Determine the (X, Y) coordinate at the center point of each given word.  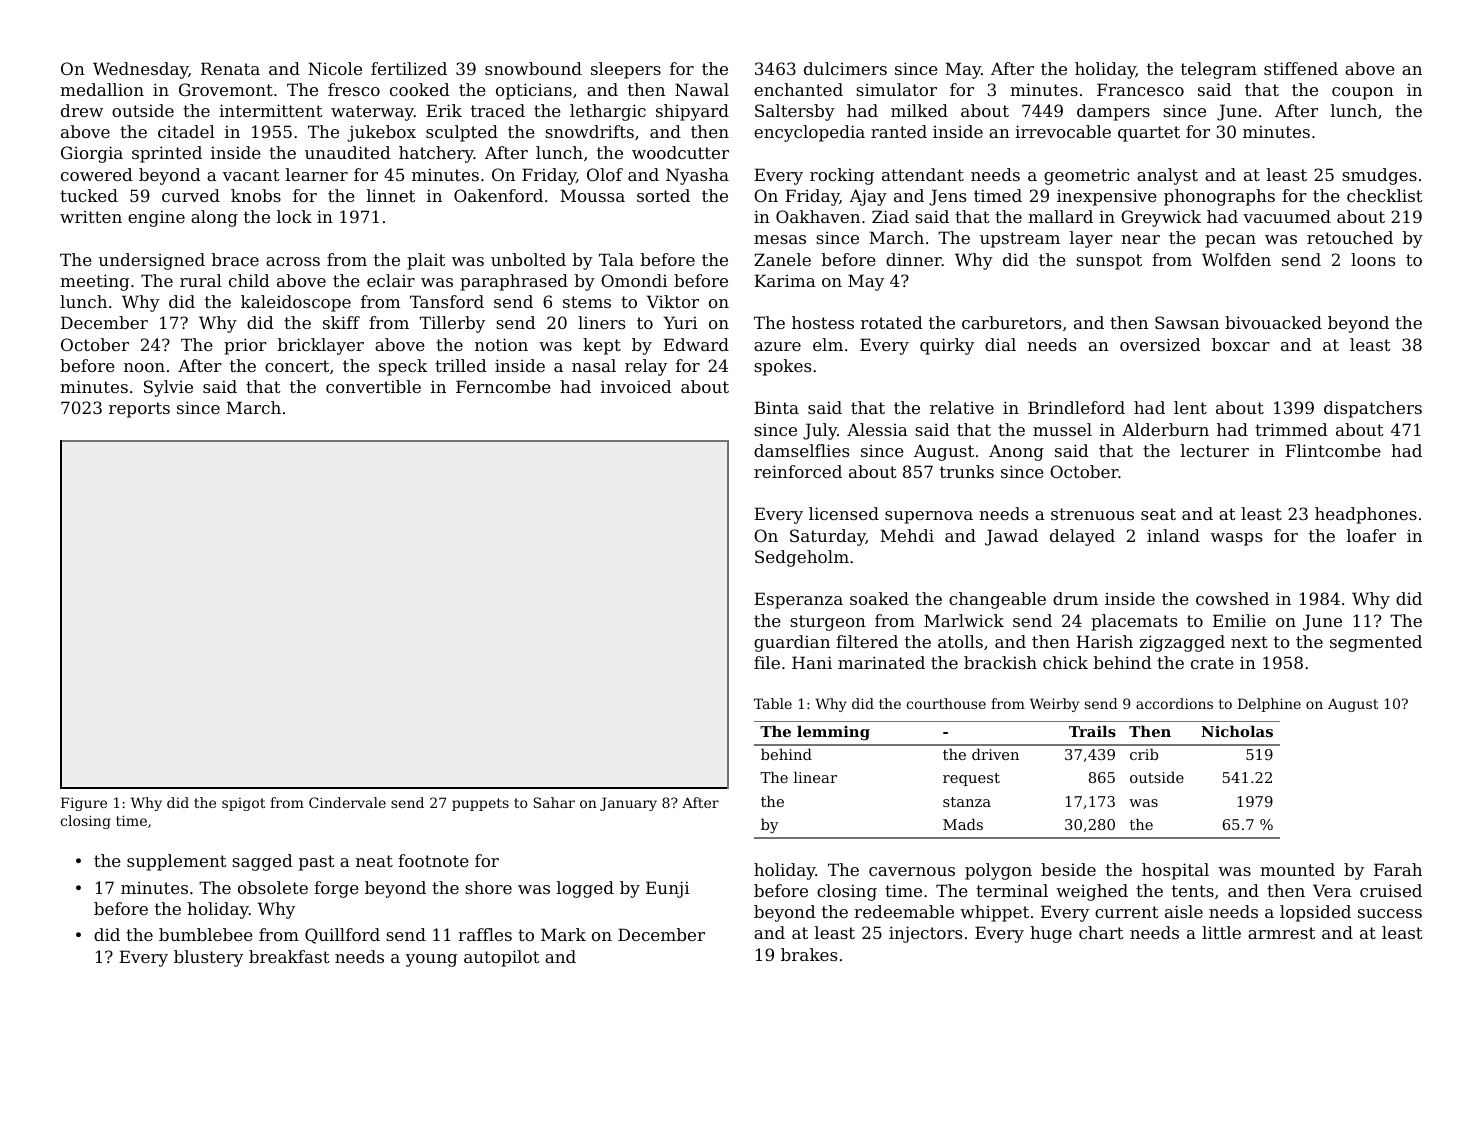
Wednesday (140, 70)
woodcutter (680, 152)
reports (139, 410)
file (767, 662)
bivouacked (1273, 322)
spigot (243, 804)
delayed (1082, 537)
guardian (792, 643)
